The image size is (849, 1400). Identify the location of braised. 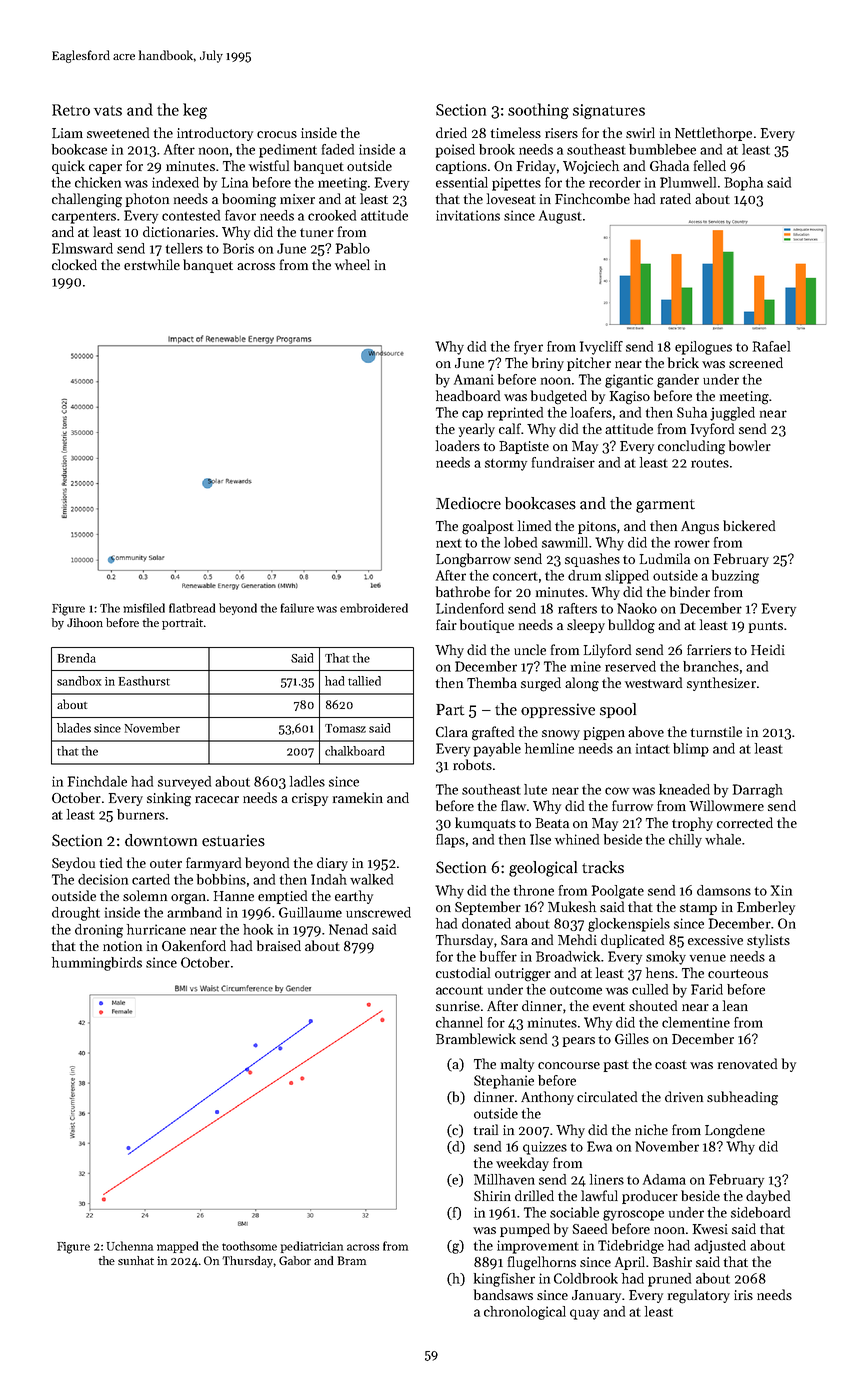
(279, 945).
